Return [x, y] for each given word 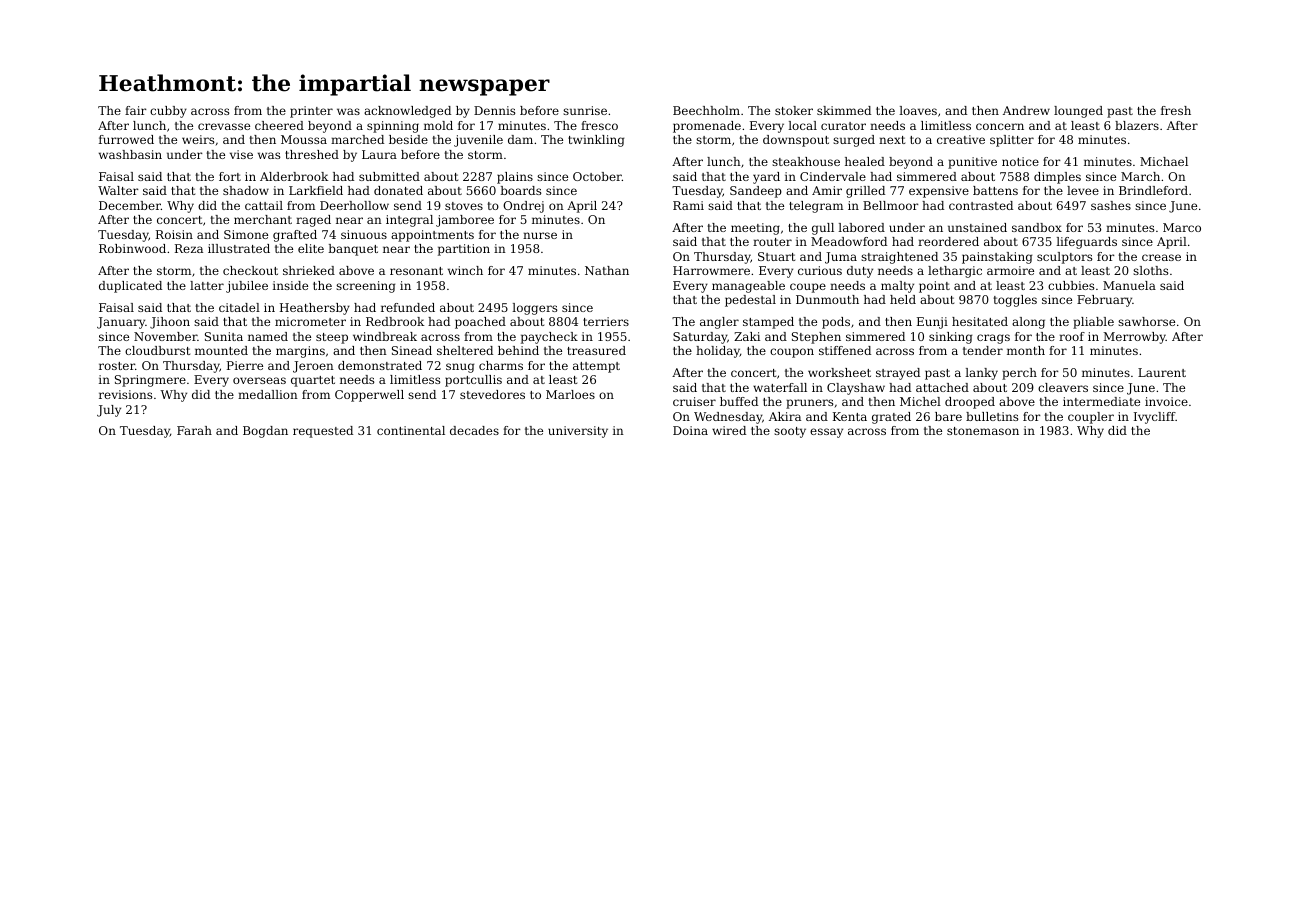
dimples [1057, 178]
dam [520, 139]
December [130, 205]
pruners [809, 404]
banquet [353, 250]
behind [518, 350]
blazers [1137, 125]
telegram [816, 207]
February [1104, 301]
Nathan [607, 270]
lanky [981, 374]
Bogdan [265, 432]
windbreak [385, 336]
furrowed [126, 139]
